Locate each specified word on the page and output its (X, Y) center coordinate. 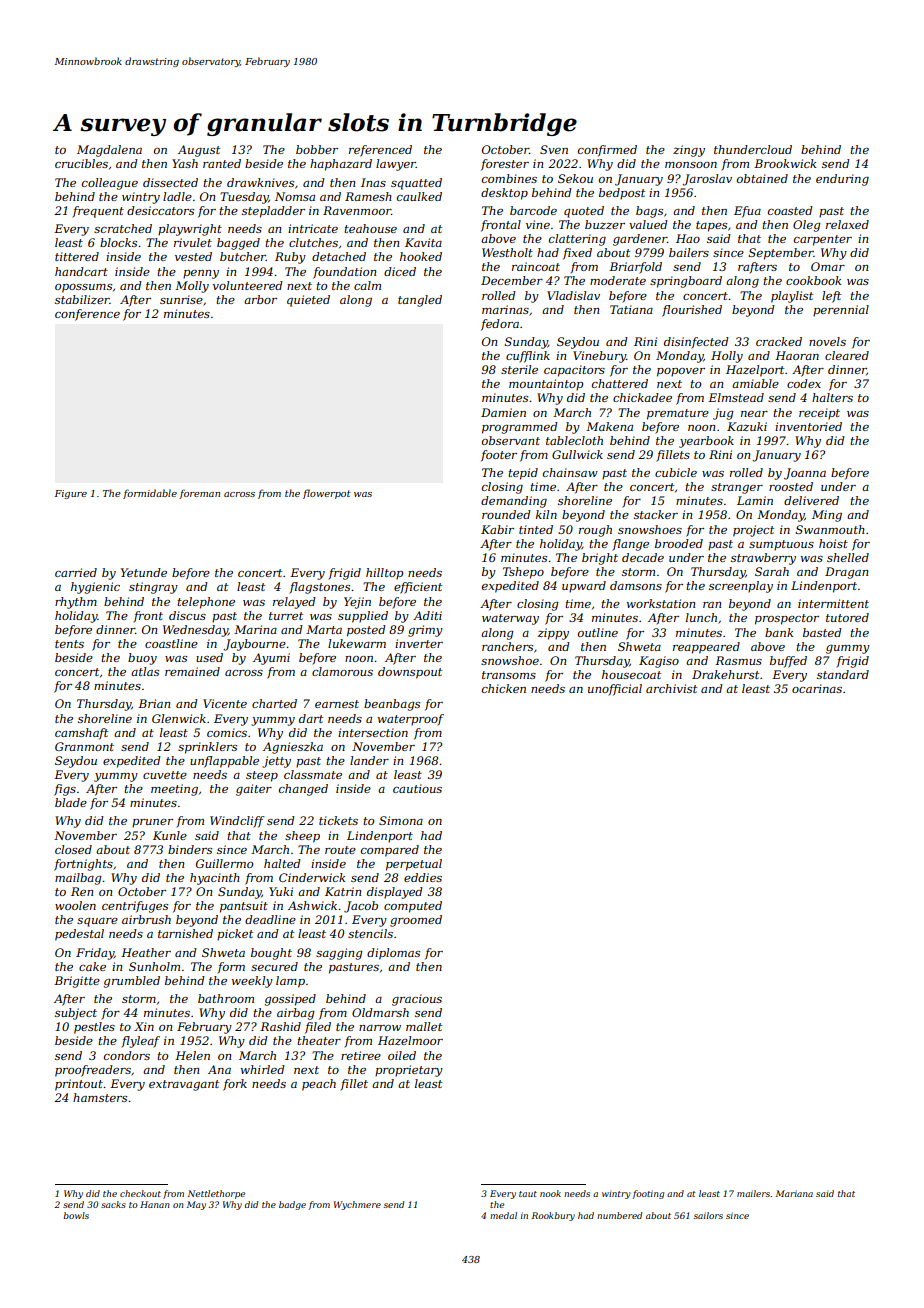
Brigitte (77, 982)
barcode (533, 210)
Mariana (794, 1193)
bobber (317, 149)
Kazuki (747, 426)
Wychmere (357, 1205)
